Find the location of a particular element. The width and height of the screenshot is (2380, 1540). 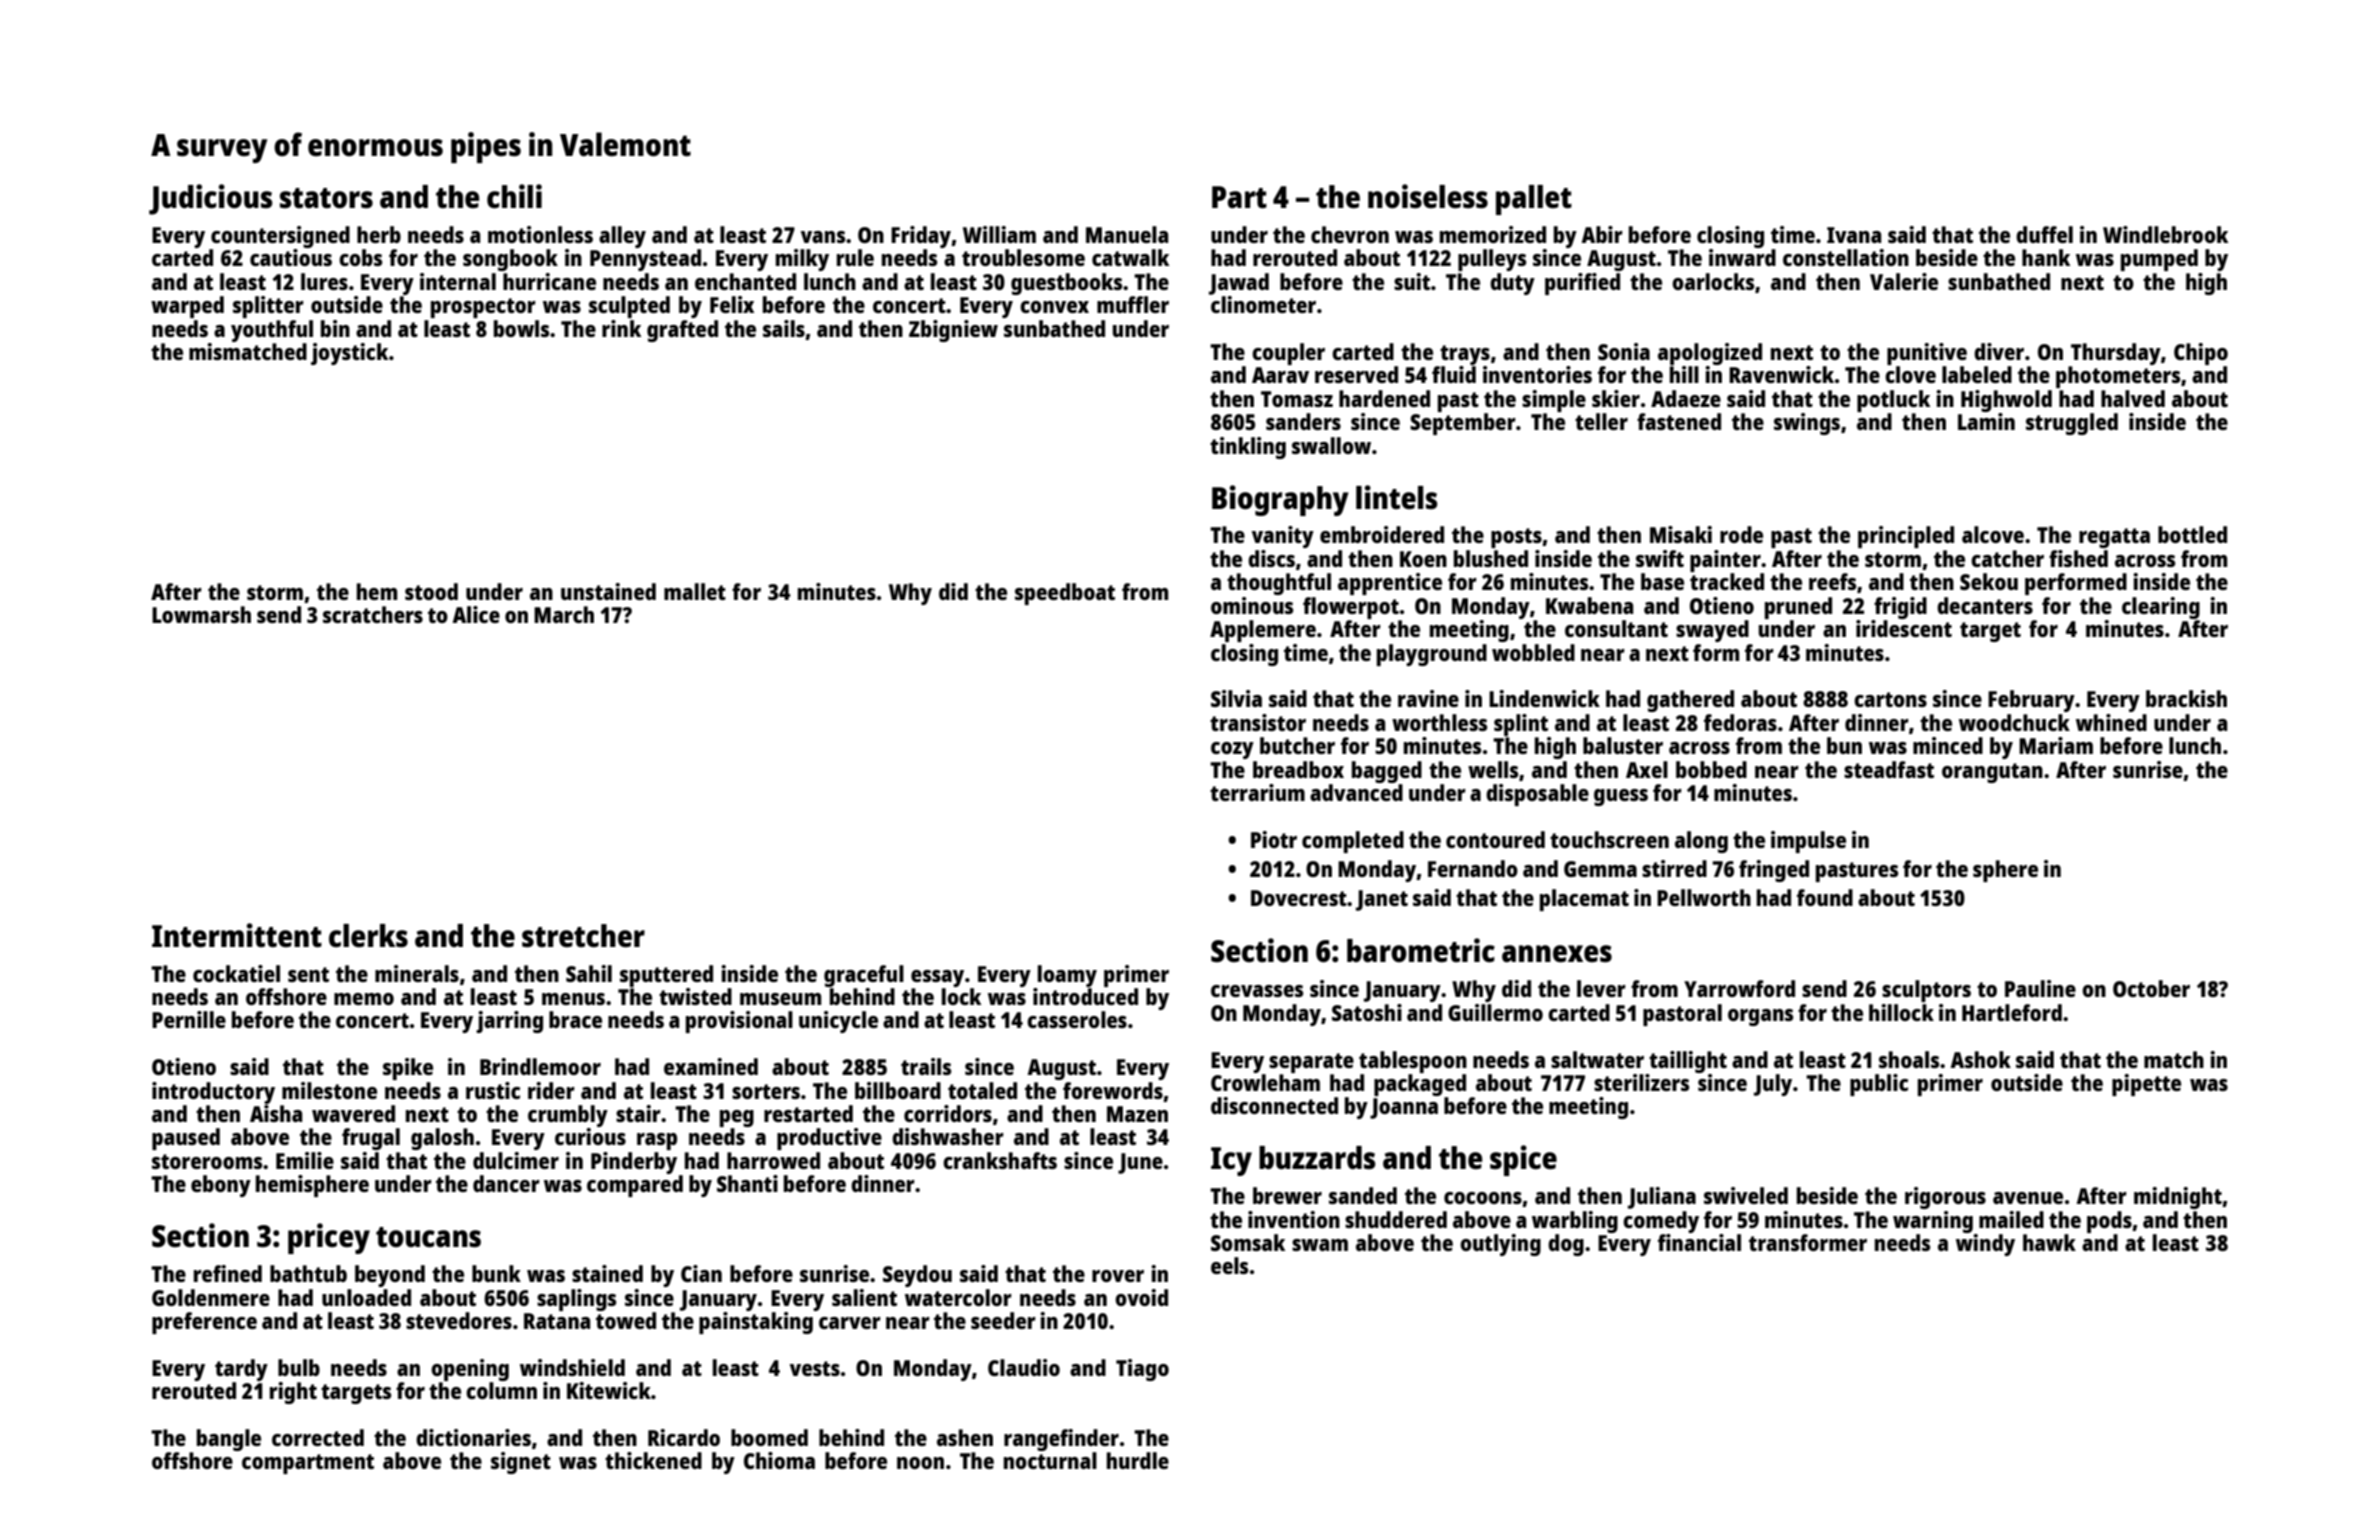

essay is located at coordinates (937, 978).
